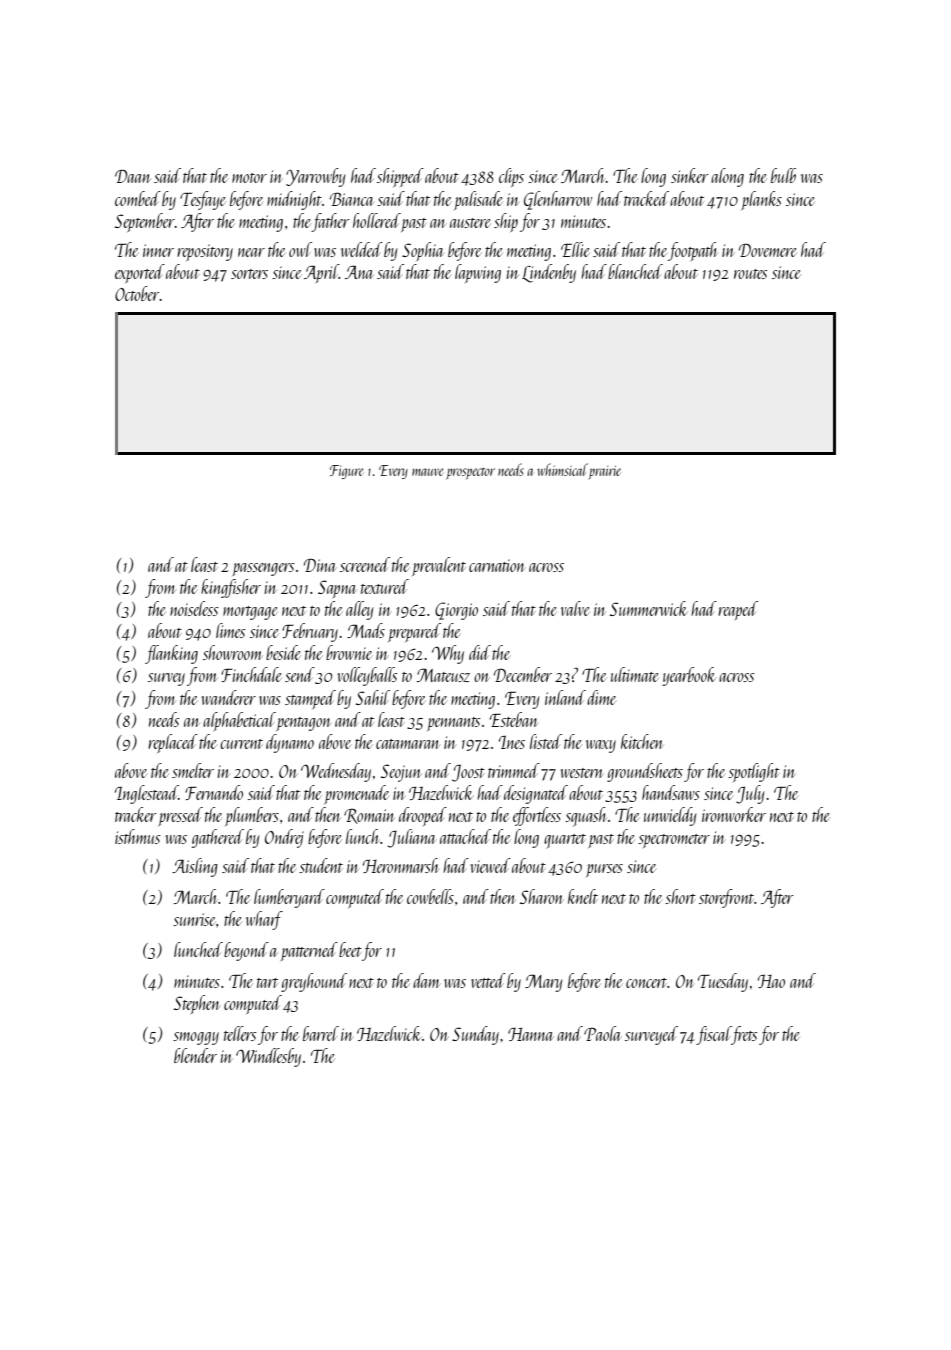 Image resolution: width=951 pixels, height=1350 pixels. What do you see at coordinates (241, 744) in the image?
I see `current` at bounding box center [241, 744].
